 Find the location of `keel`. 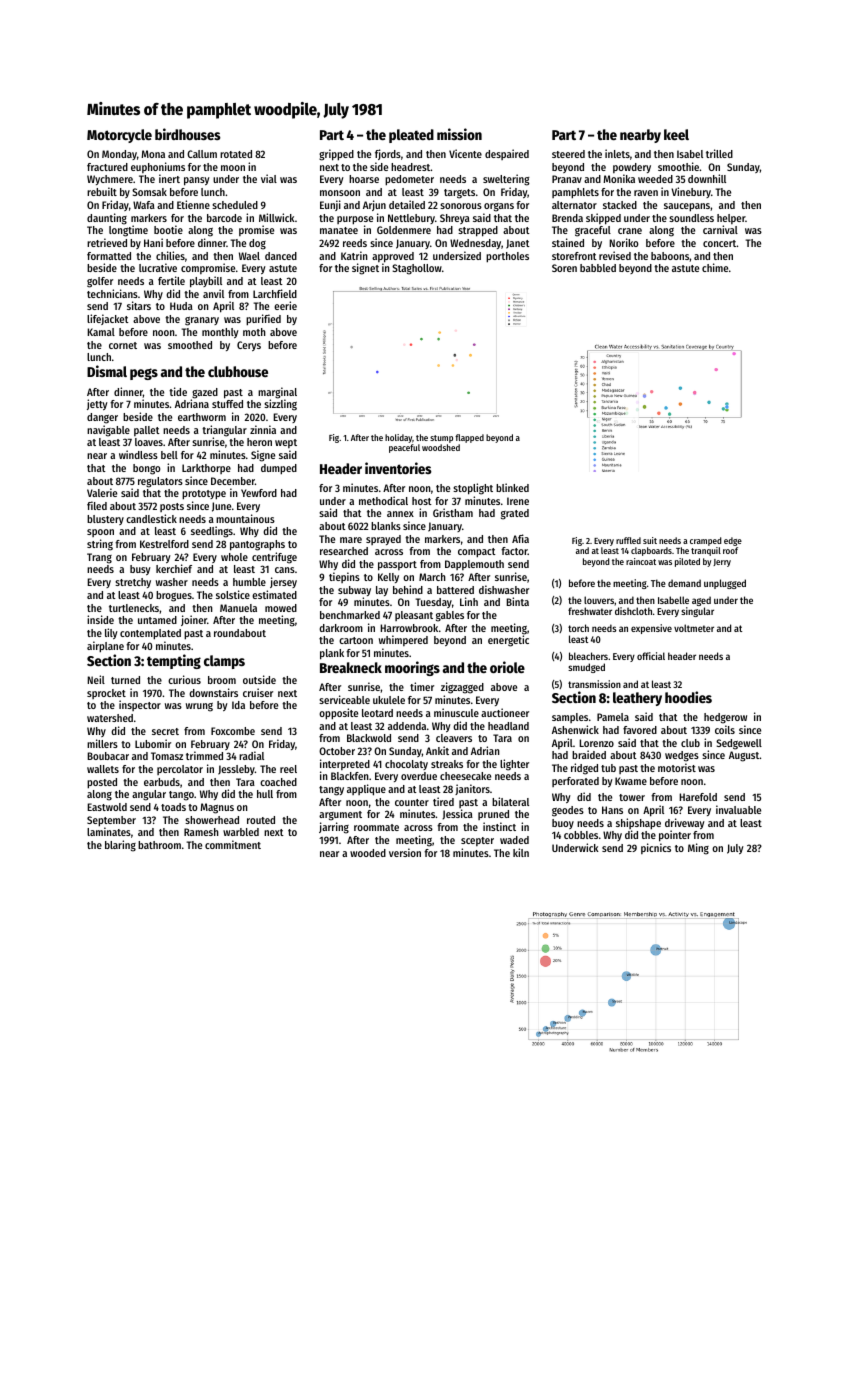

keel is located at coordinates (676, 134).
